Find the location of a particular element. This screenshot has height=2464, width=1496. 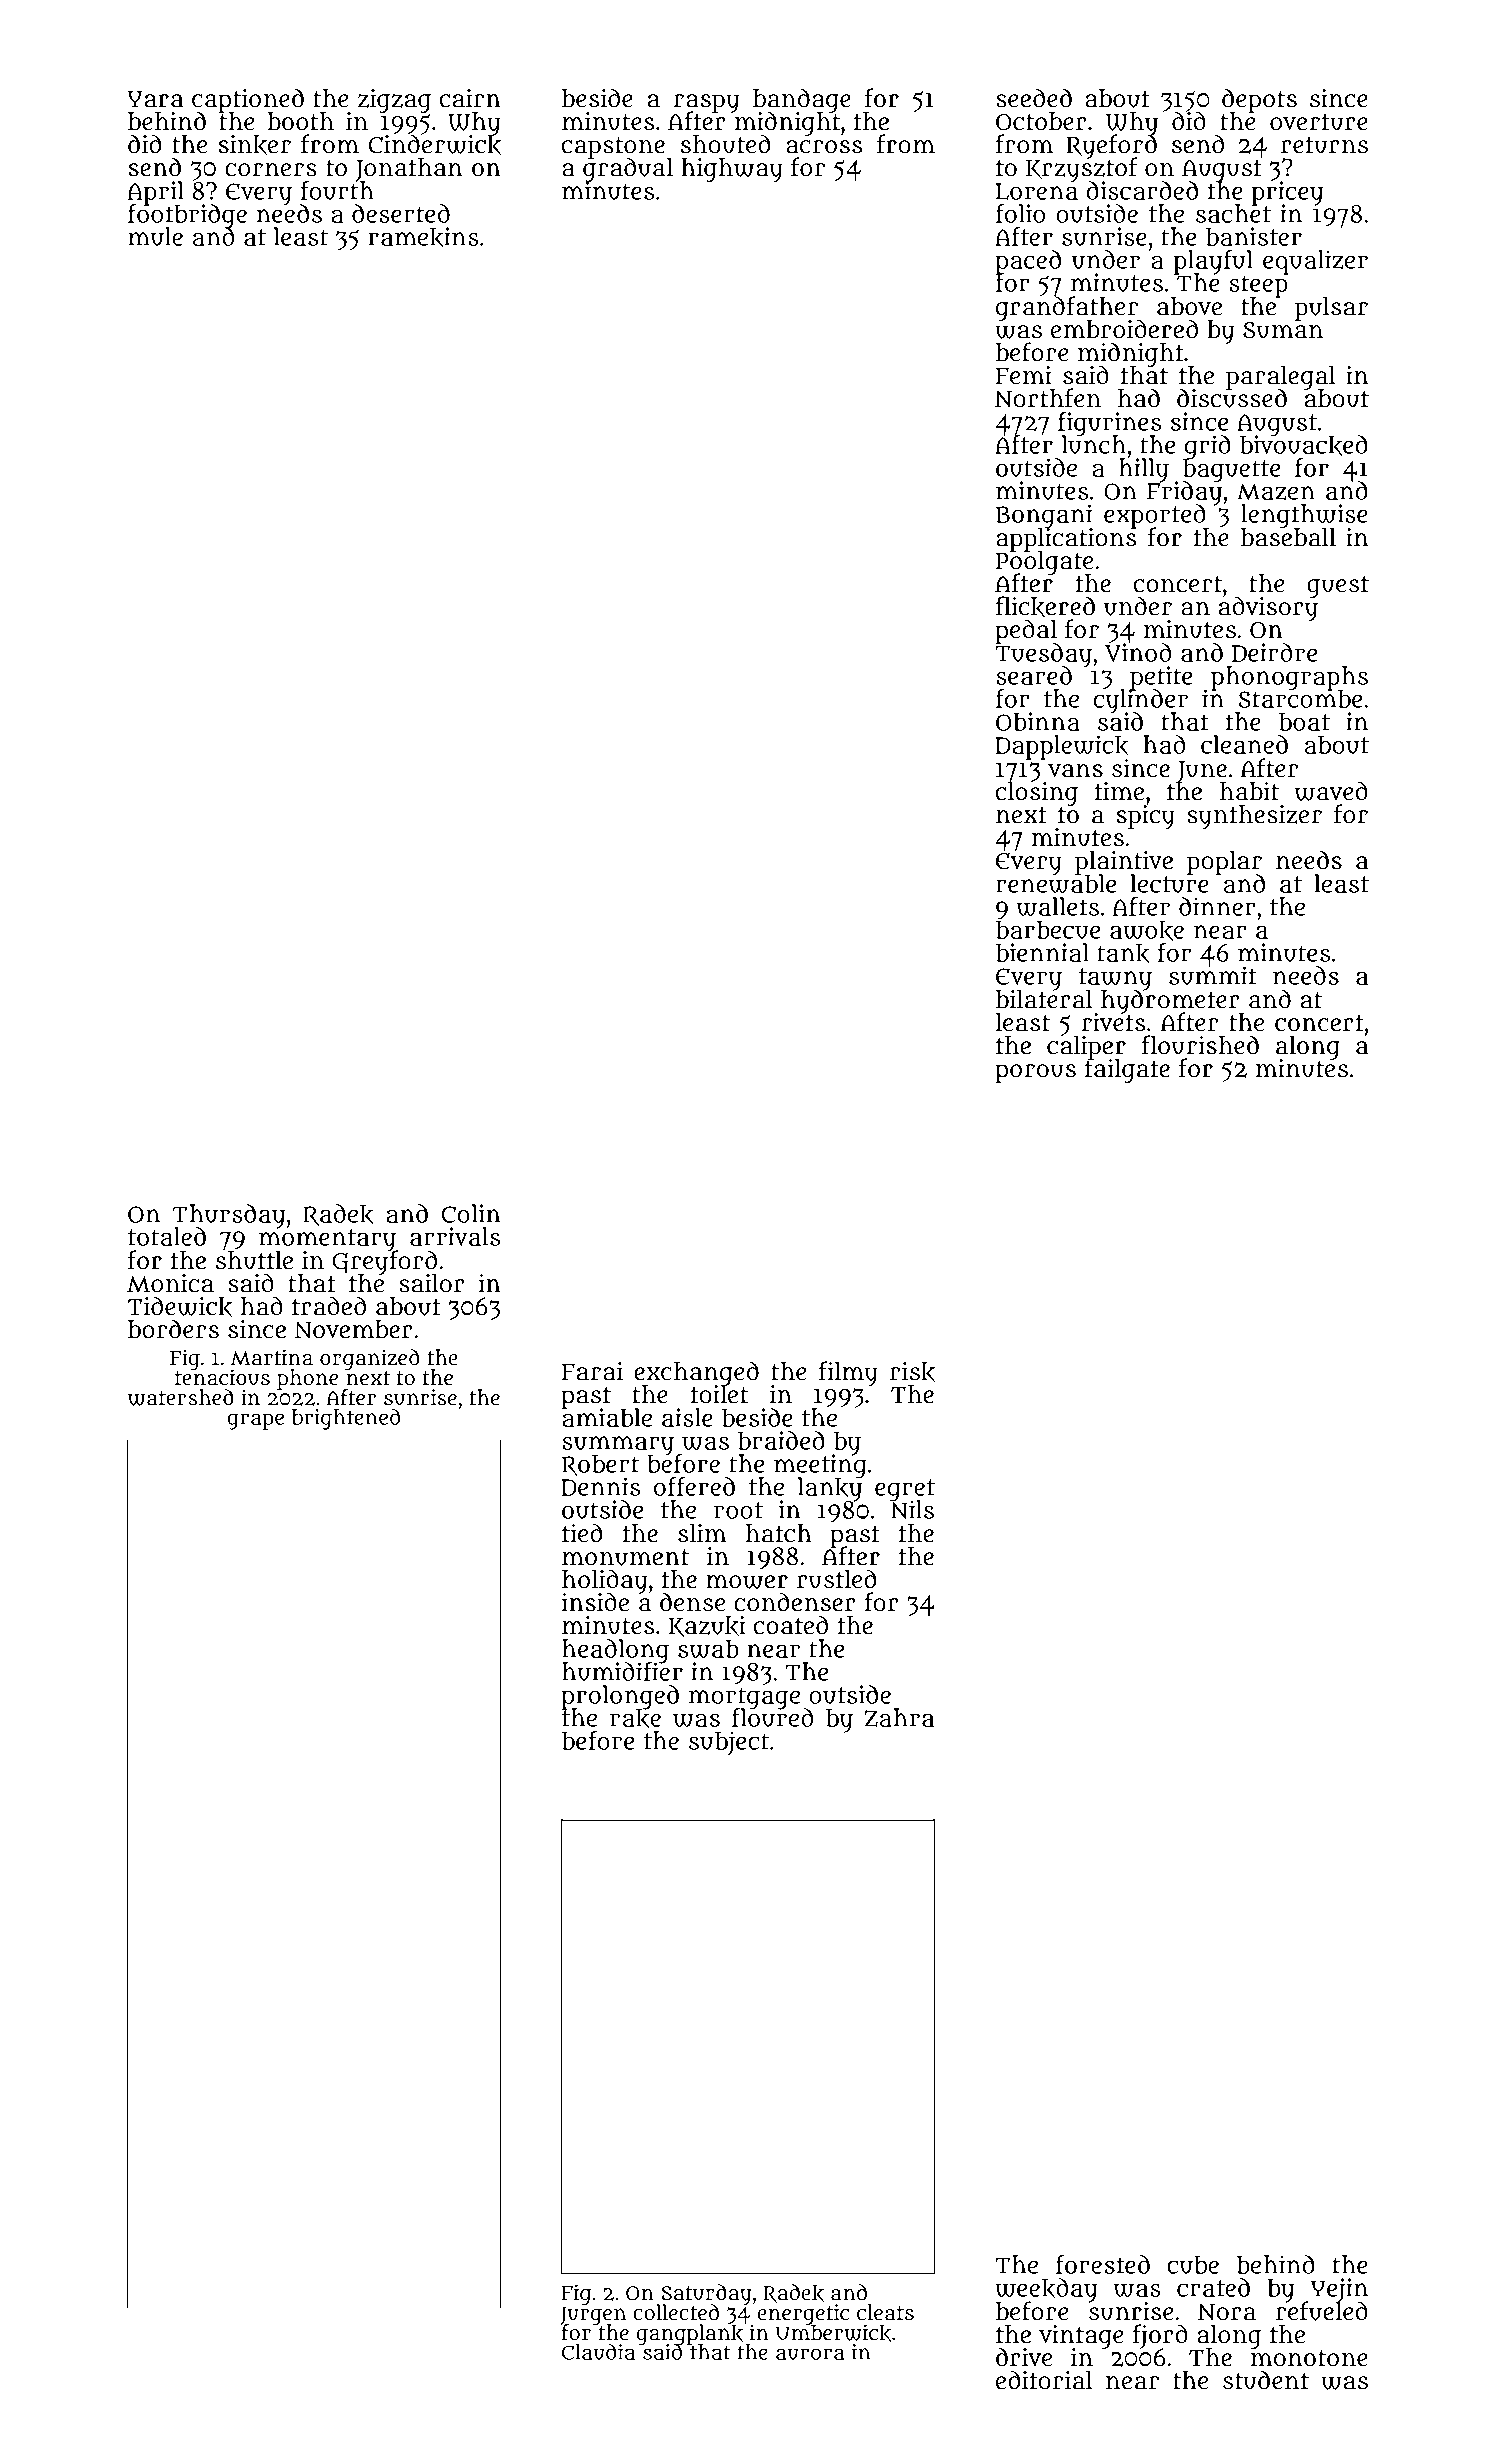

coated is located at coordinates (790, 1625).
